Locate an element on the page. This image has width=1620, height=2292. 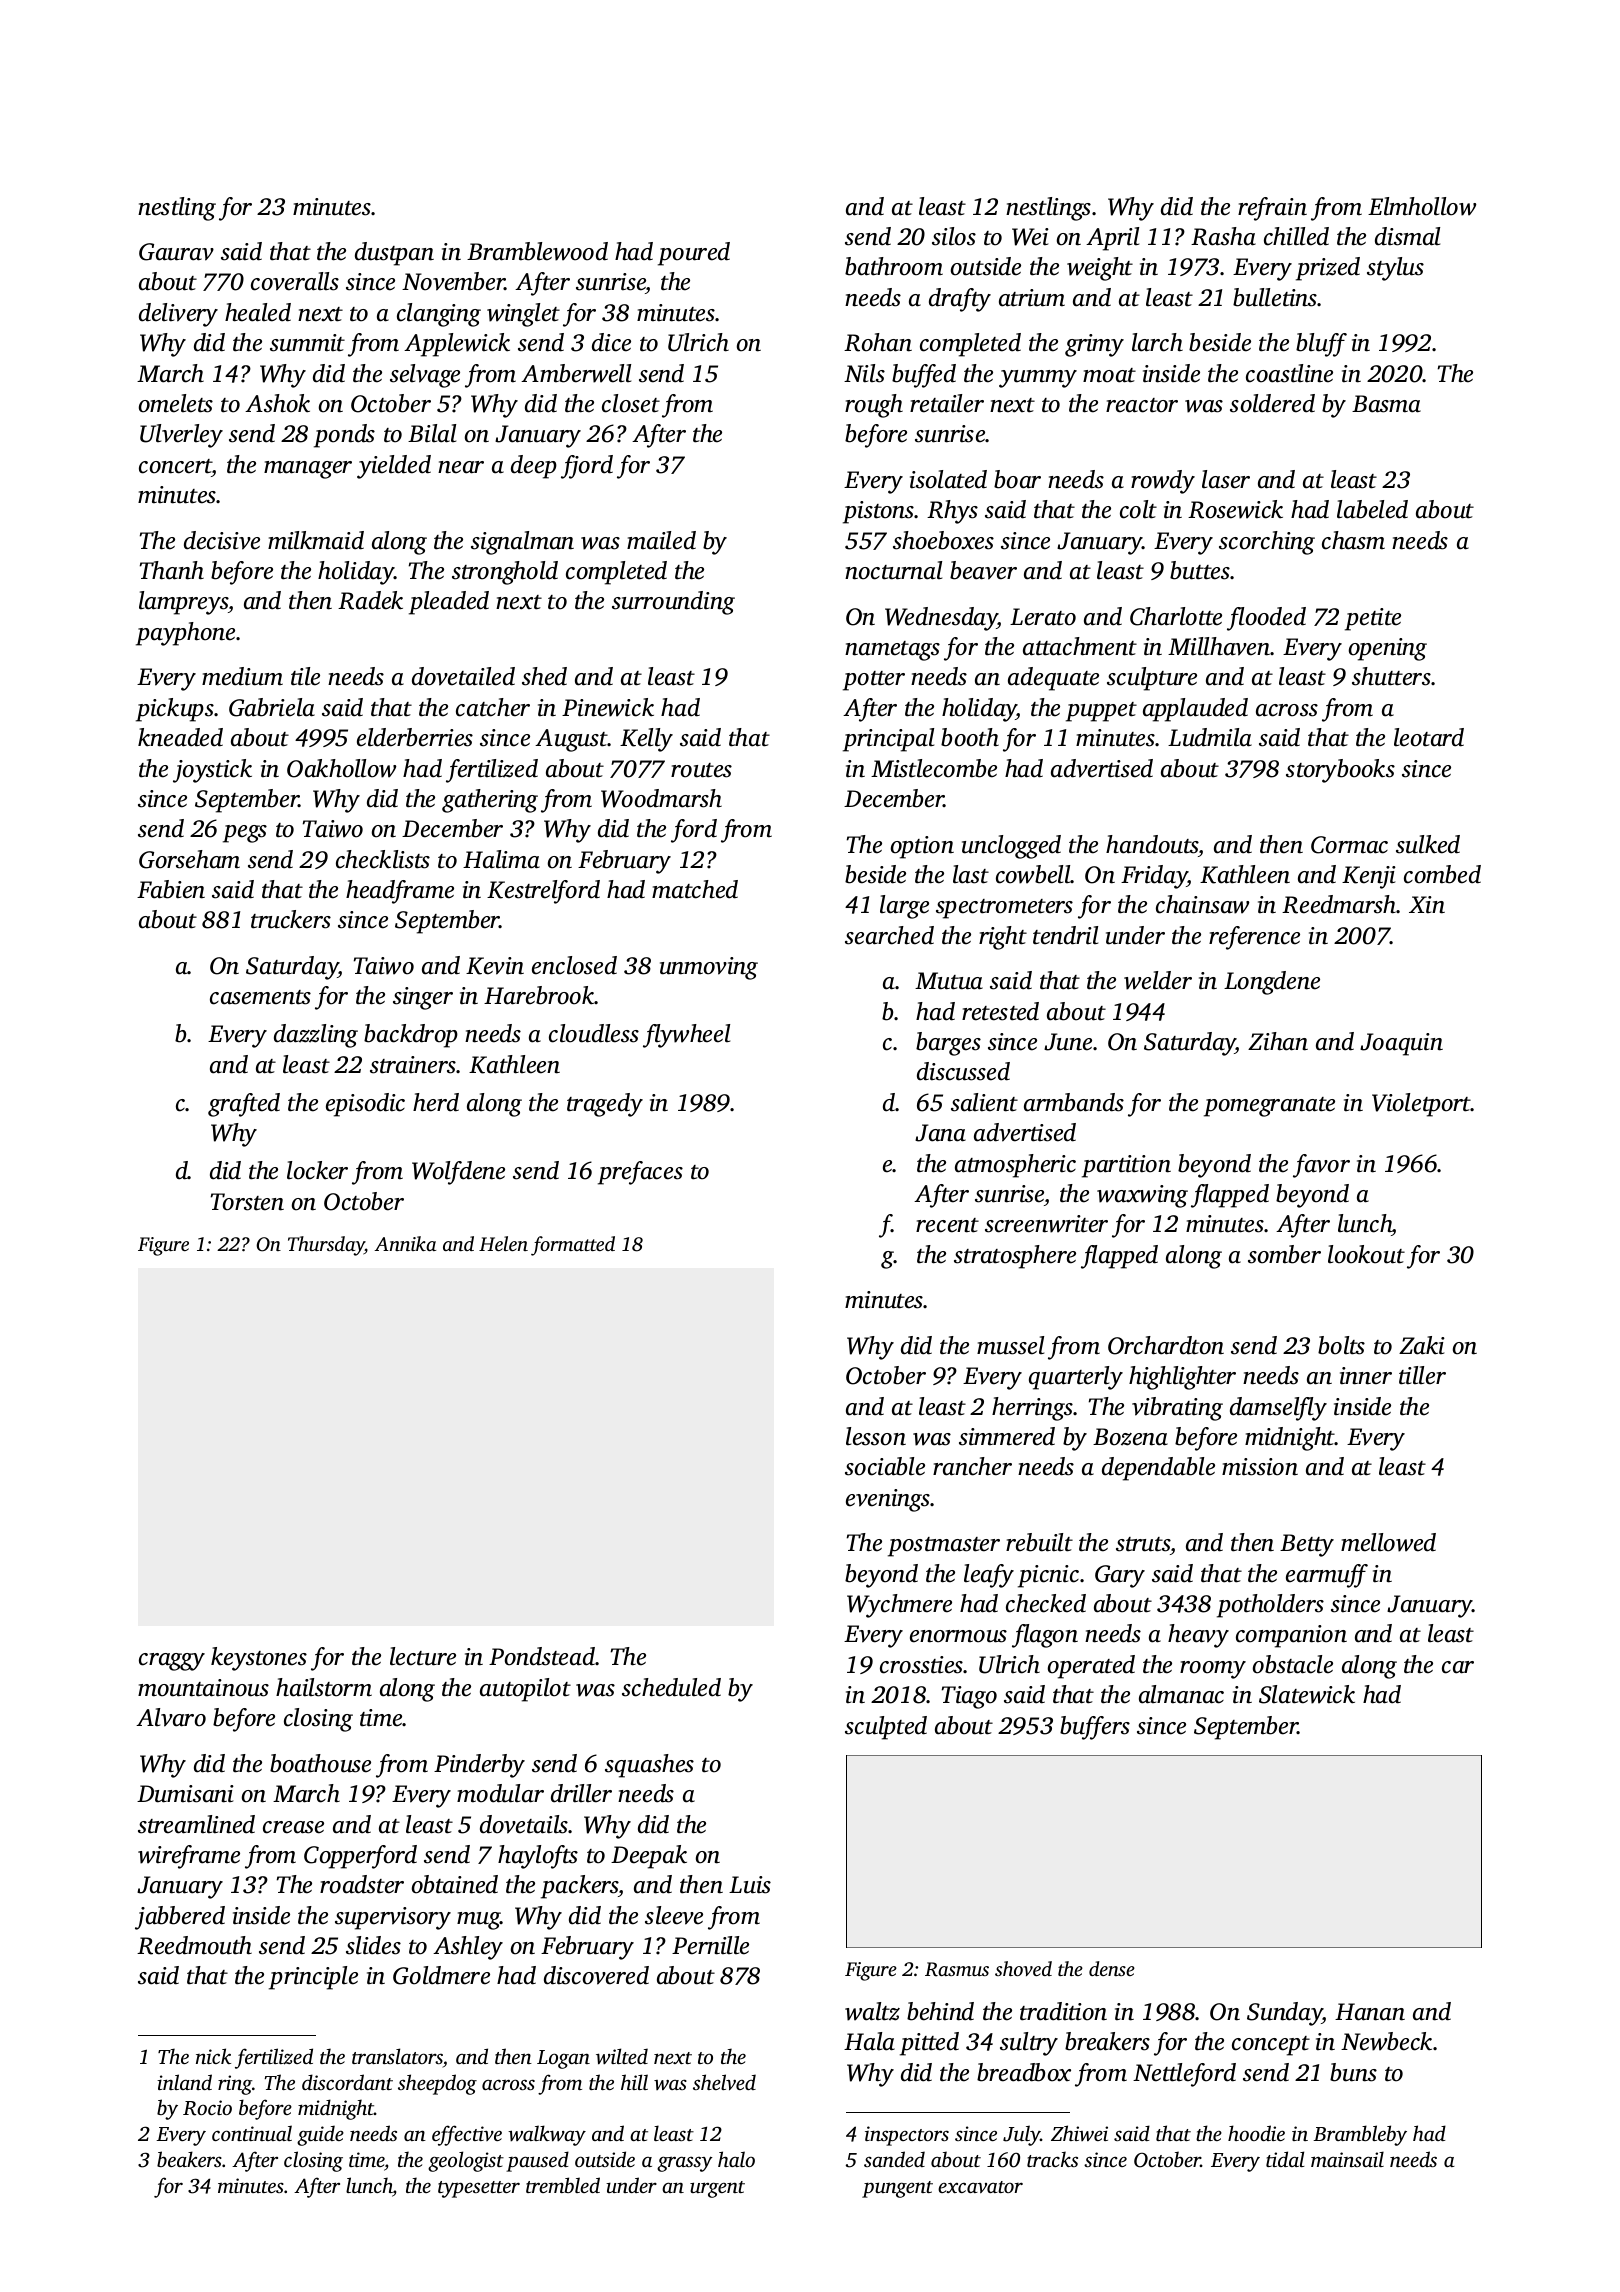
Luis is located at coordinates (750, 1885).
